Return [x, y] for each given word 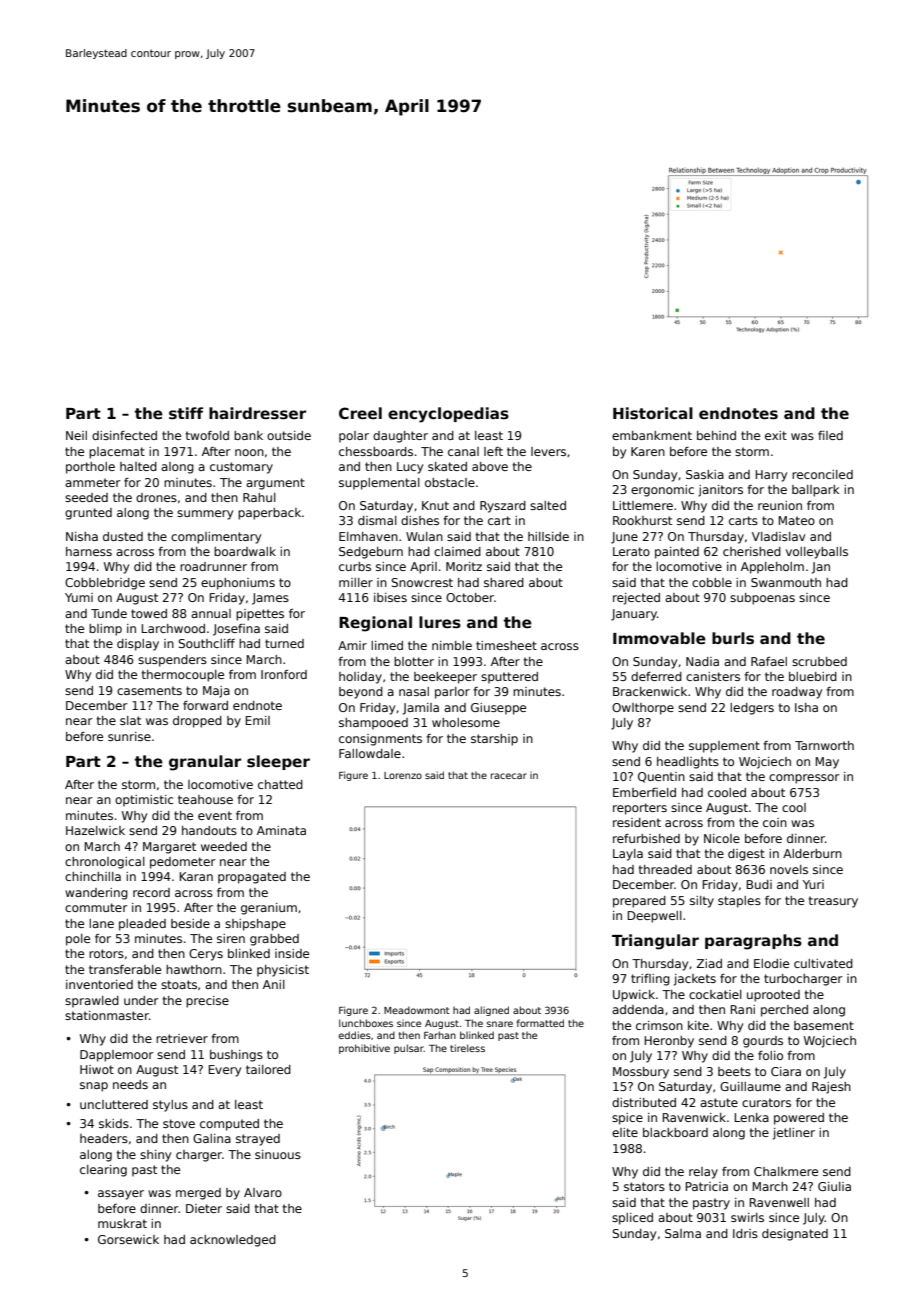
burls [733, 638]
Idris [745, 1233]
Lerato [631, 551]
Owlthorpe [643, 709]
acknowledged [233, 1241]
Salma [683, 1233]
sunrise [129, 736]
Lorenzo [403, 775]
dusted [123, 536]
